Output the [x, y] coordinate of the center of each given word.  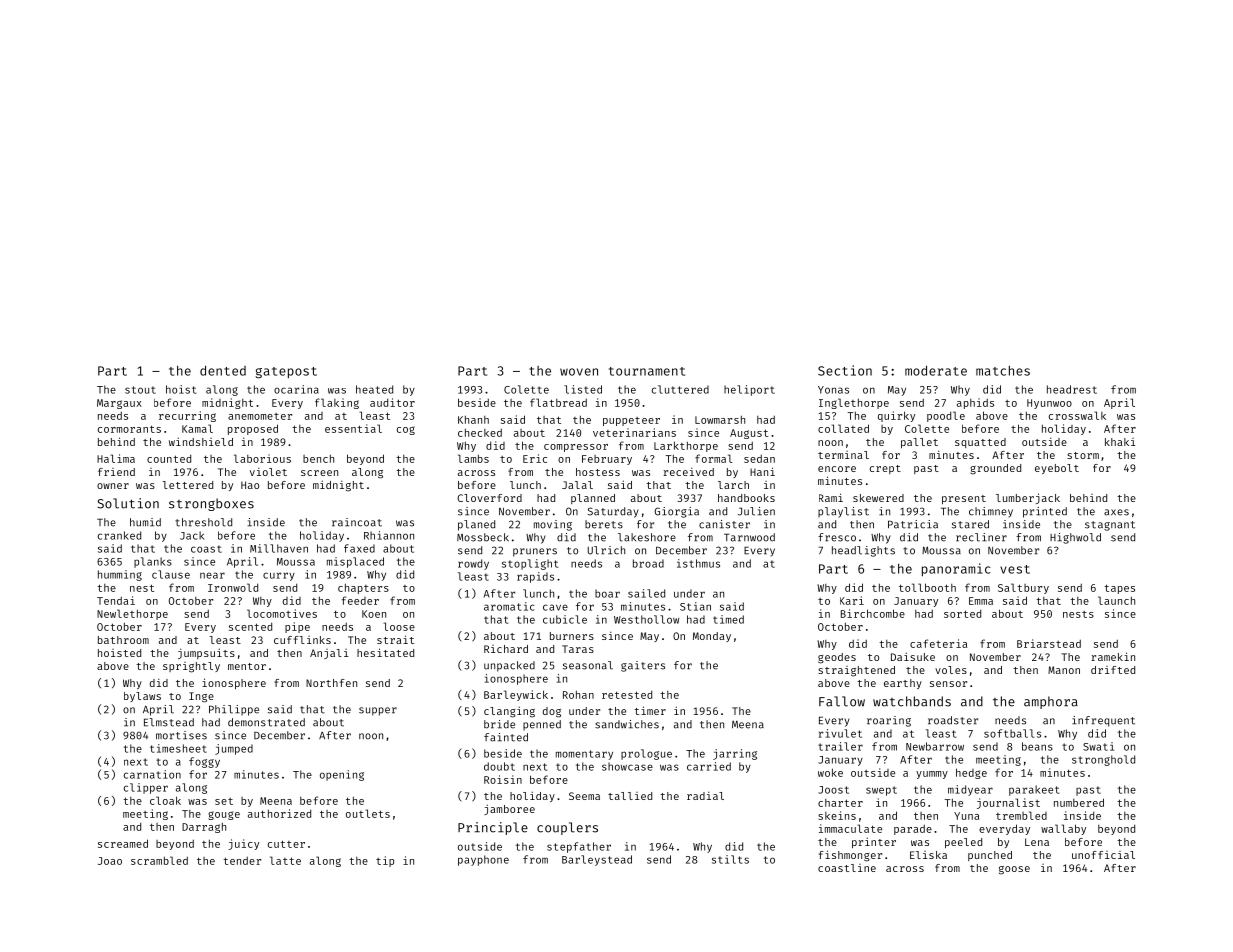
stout [140, 390]
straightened [856, 671]
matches [1003, 370]
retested [627, 694]
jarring [735, 754]
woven [579, 372]
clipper [146, 788]
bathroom [123, 640]
